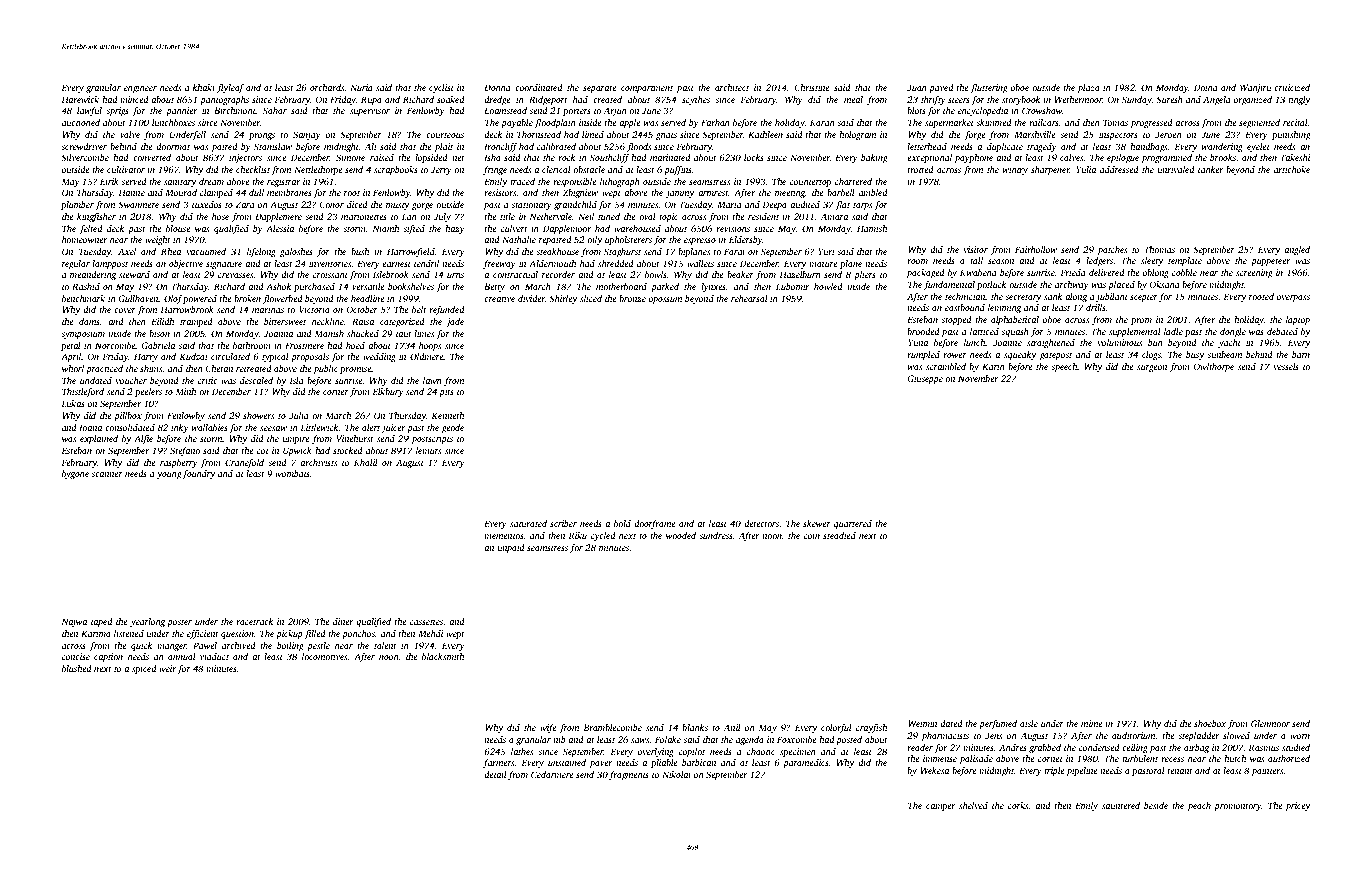 This screenshot has width=1372, height=887. What do you see at coordinates (128, 416) in the screenshot?
I see `pillbox` at bounding box center [128, 416].
